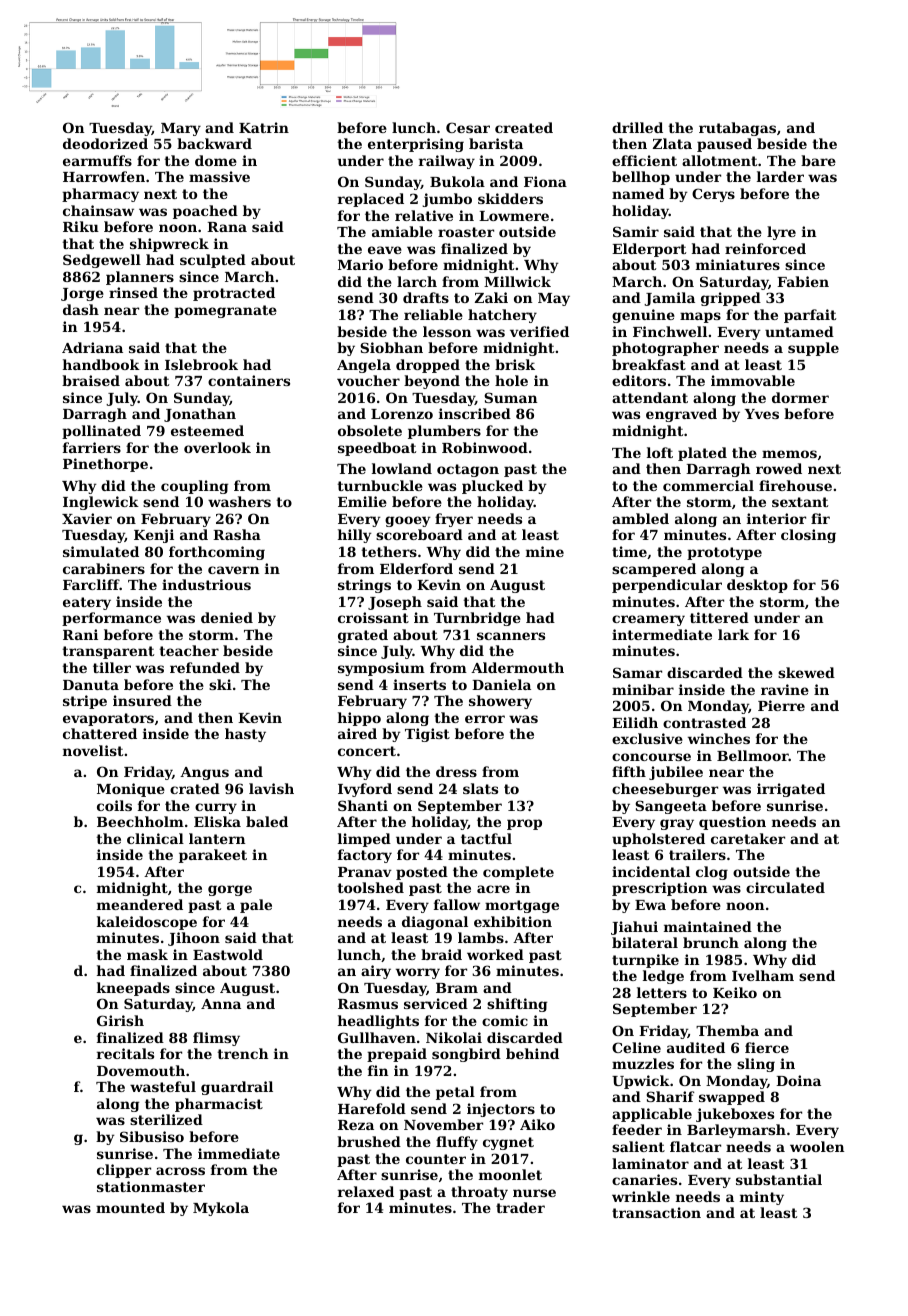 This image has width=908, height=1316. What do you see at coordinates (395, 603) in the image?
I see `Joseph` at bounding box center [395, 603].
